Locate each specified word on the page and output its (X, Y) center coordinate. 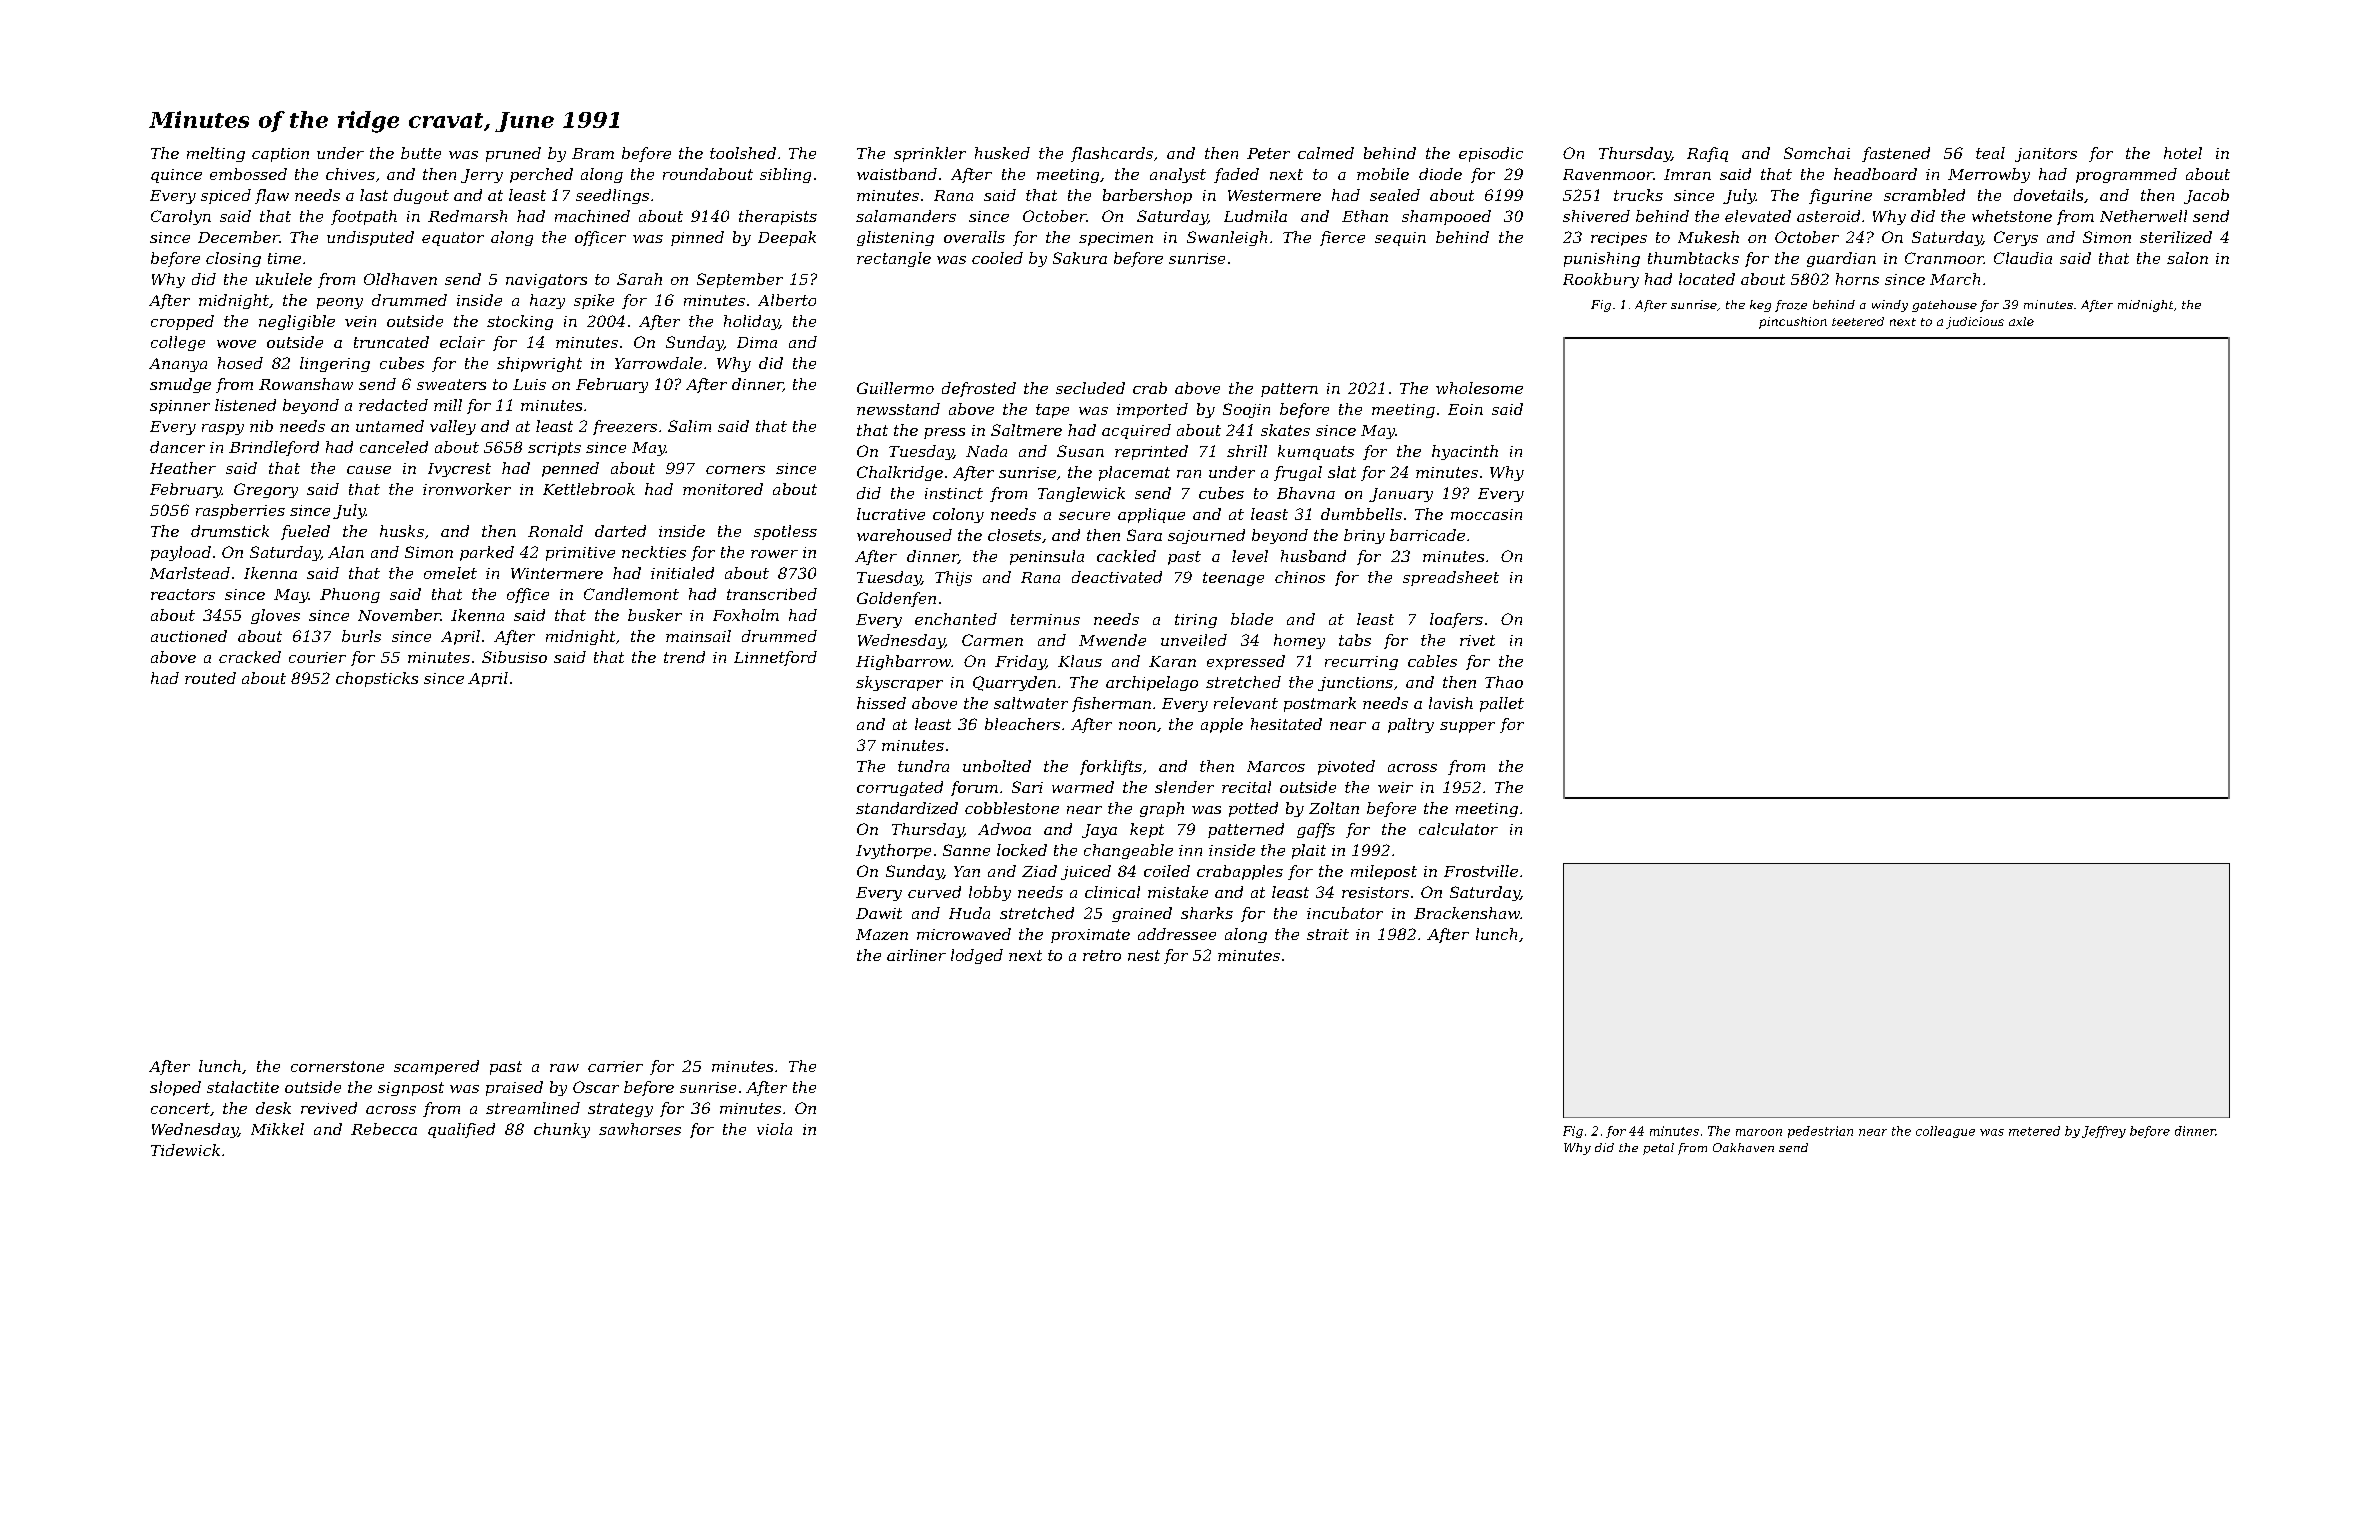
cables (1432, 661)
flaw (272, 196)
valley (453, 427)
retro (1102, 955)
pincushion (1793, 323)
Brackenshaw (1467, 913)
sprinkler (930, 154)
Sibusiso (514, 657)
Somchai (1817, 153)
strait (1328, 934)
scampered (436, 1067)
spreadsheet (1451, 578)
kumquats (1316, 452)
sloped (175, 1088)
